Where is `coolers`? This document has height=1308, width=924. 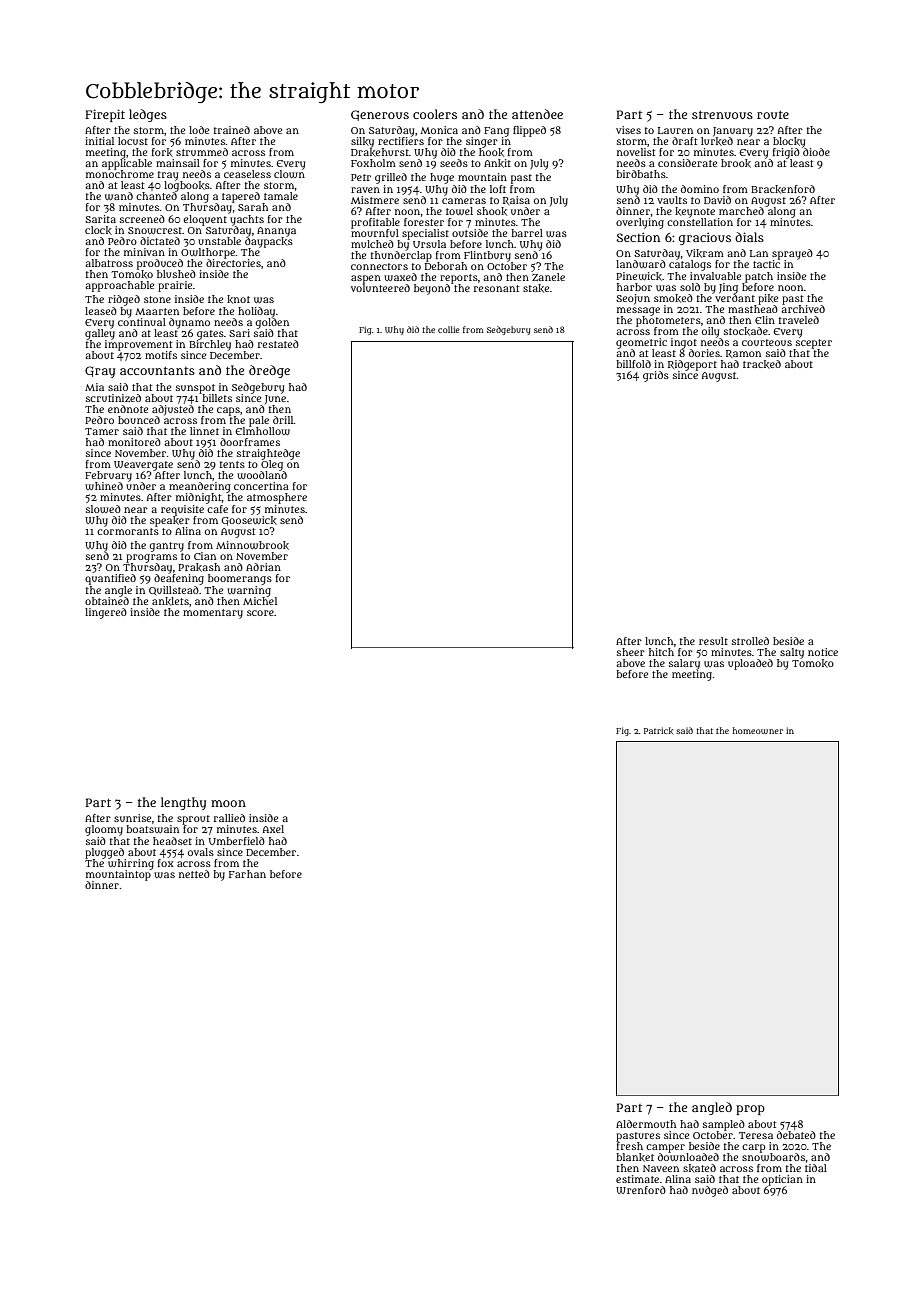
coolers is located at coordinates (435, 114).
